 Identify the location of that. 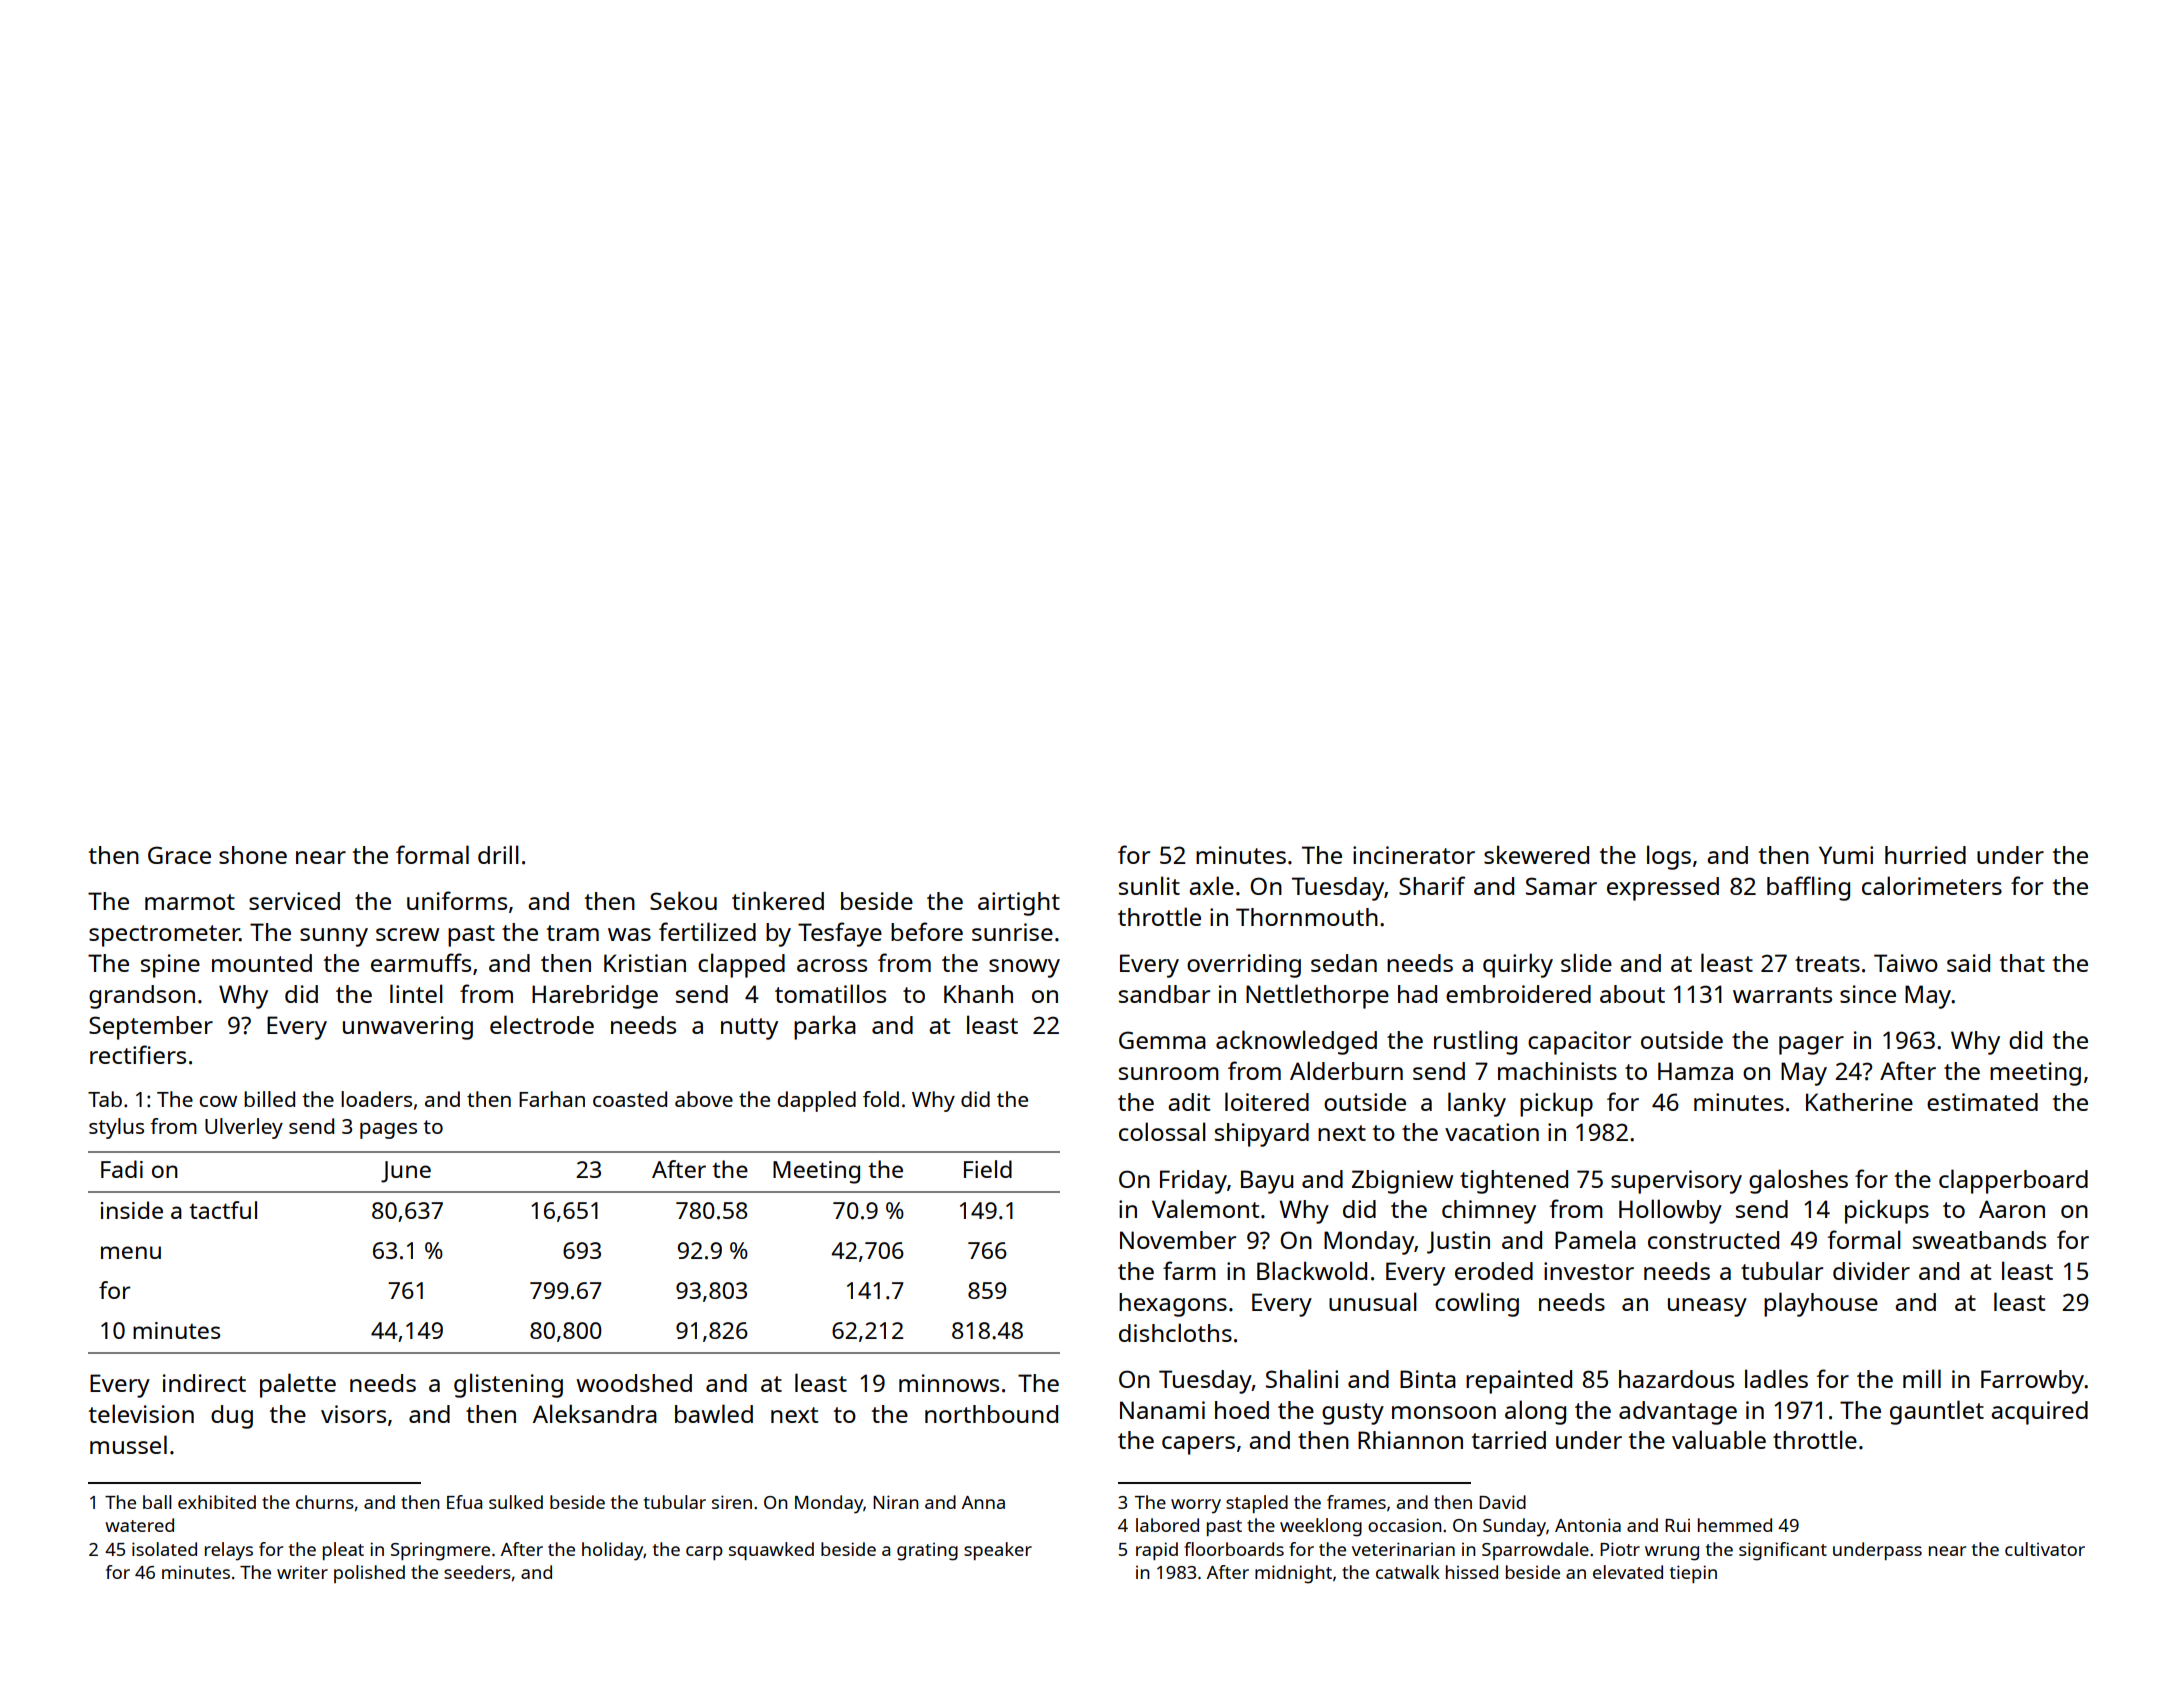
(2022, 963).
